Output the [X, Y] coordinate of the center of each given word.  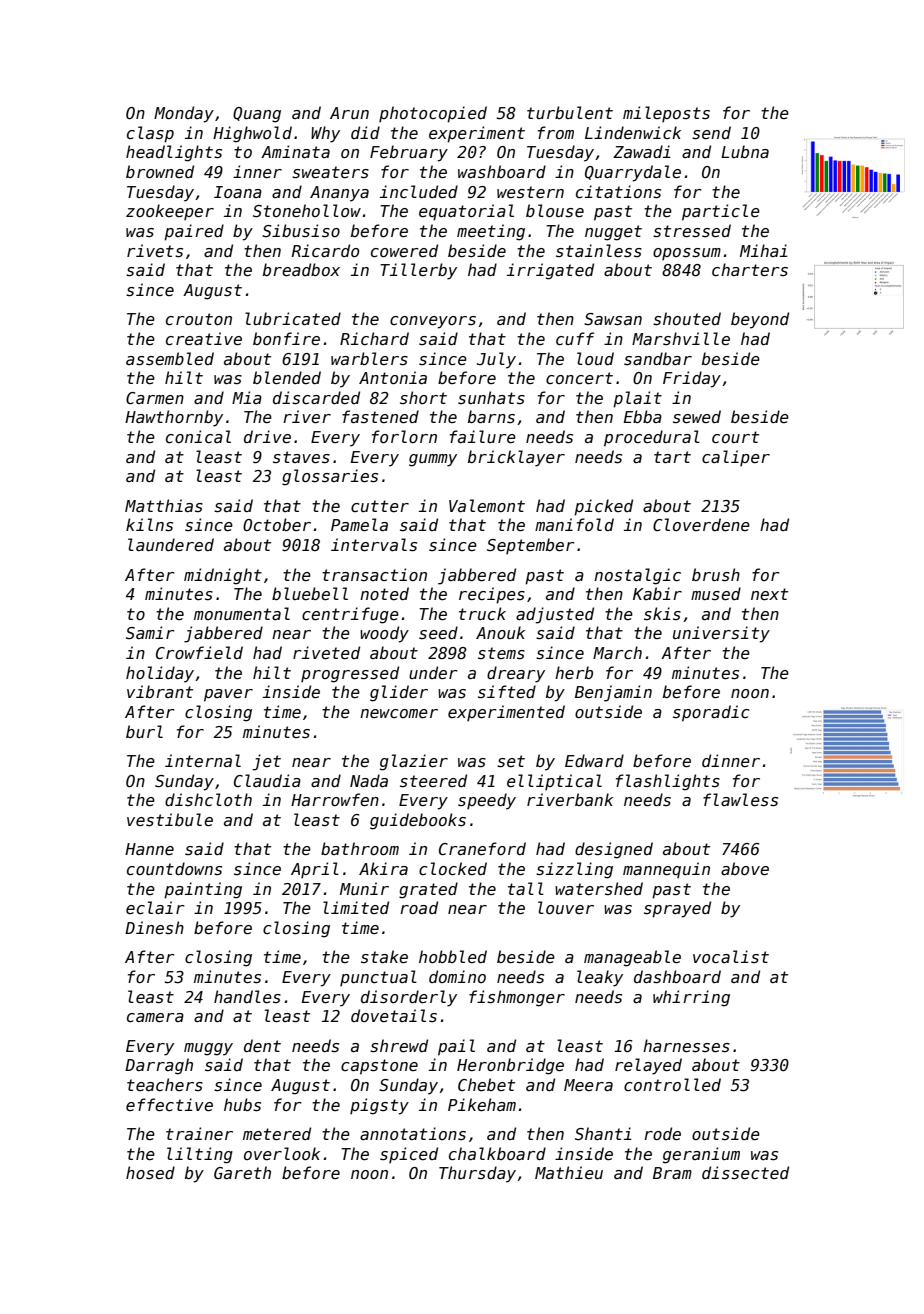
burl [144, 731]
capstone [379, 1067]
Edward [594, 760]
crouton [199, 319]
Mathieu [569, 1172]
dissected [745, 1173]
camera [155, 1017]
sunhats [491, 397]
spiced [409, 1155]
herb [574, 672]
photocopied [433, 114]
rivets [155, 251]
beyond [760, 320]
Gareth [242, 1172]
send [711, 133]
